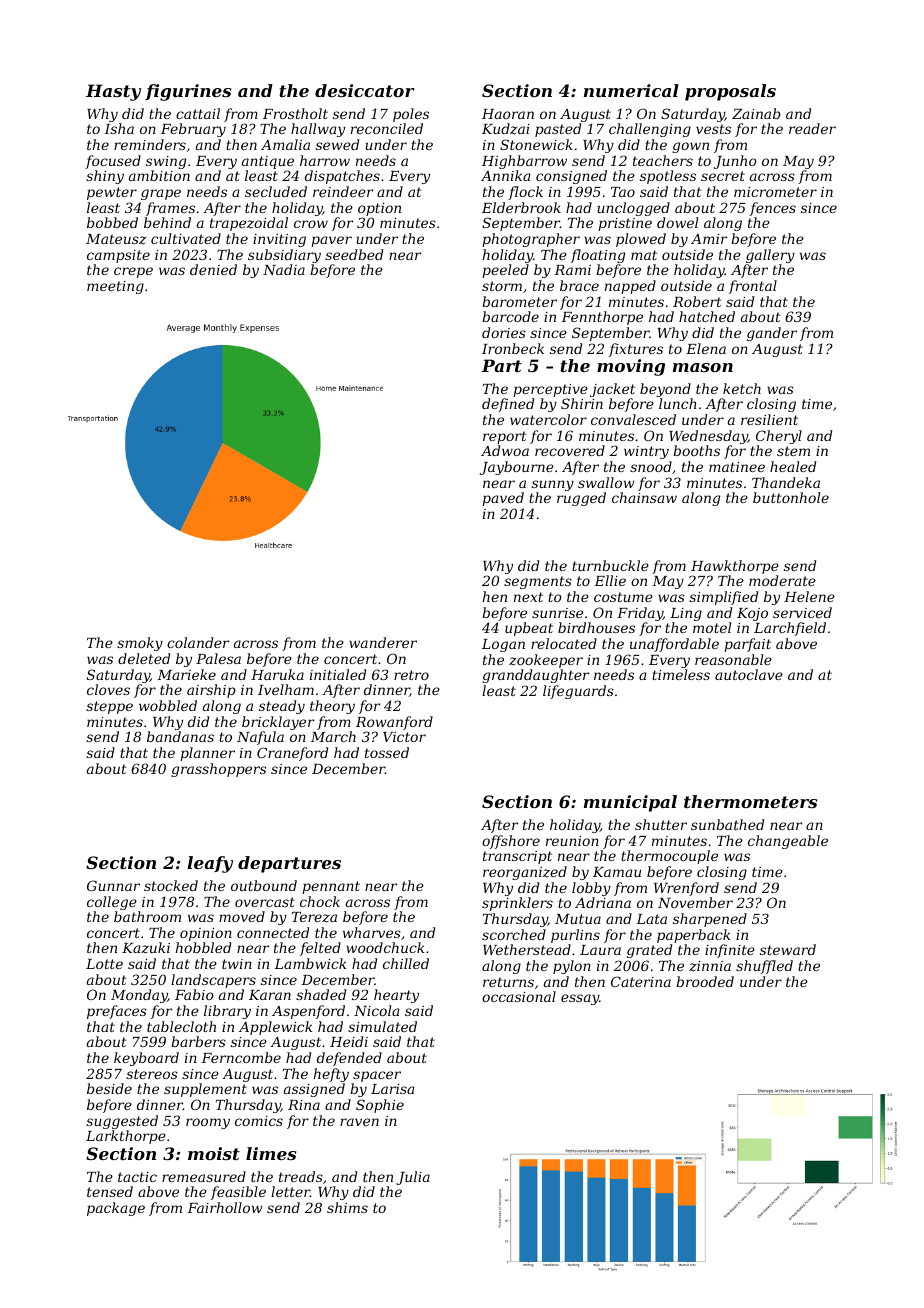 The image size is (924, 1308). I want to click on shutter, so click(661, 824).
